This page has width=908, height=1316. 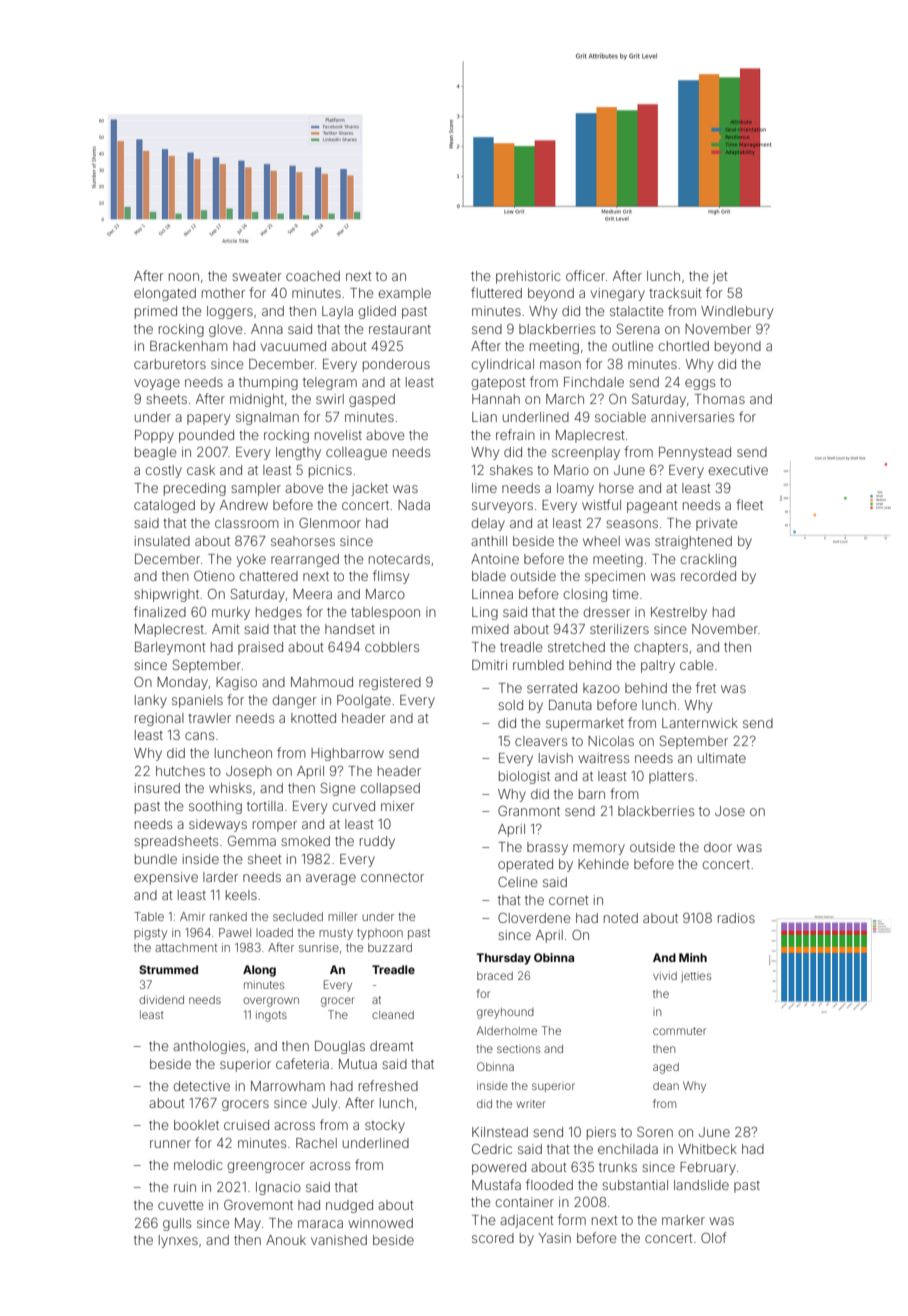 What do you see at coordinates (675, 293) in the page?
I see `tracksuit` at bounding box center [675, 293].
